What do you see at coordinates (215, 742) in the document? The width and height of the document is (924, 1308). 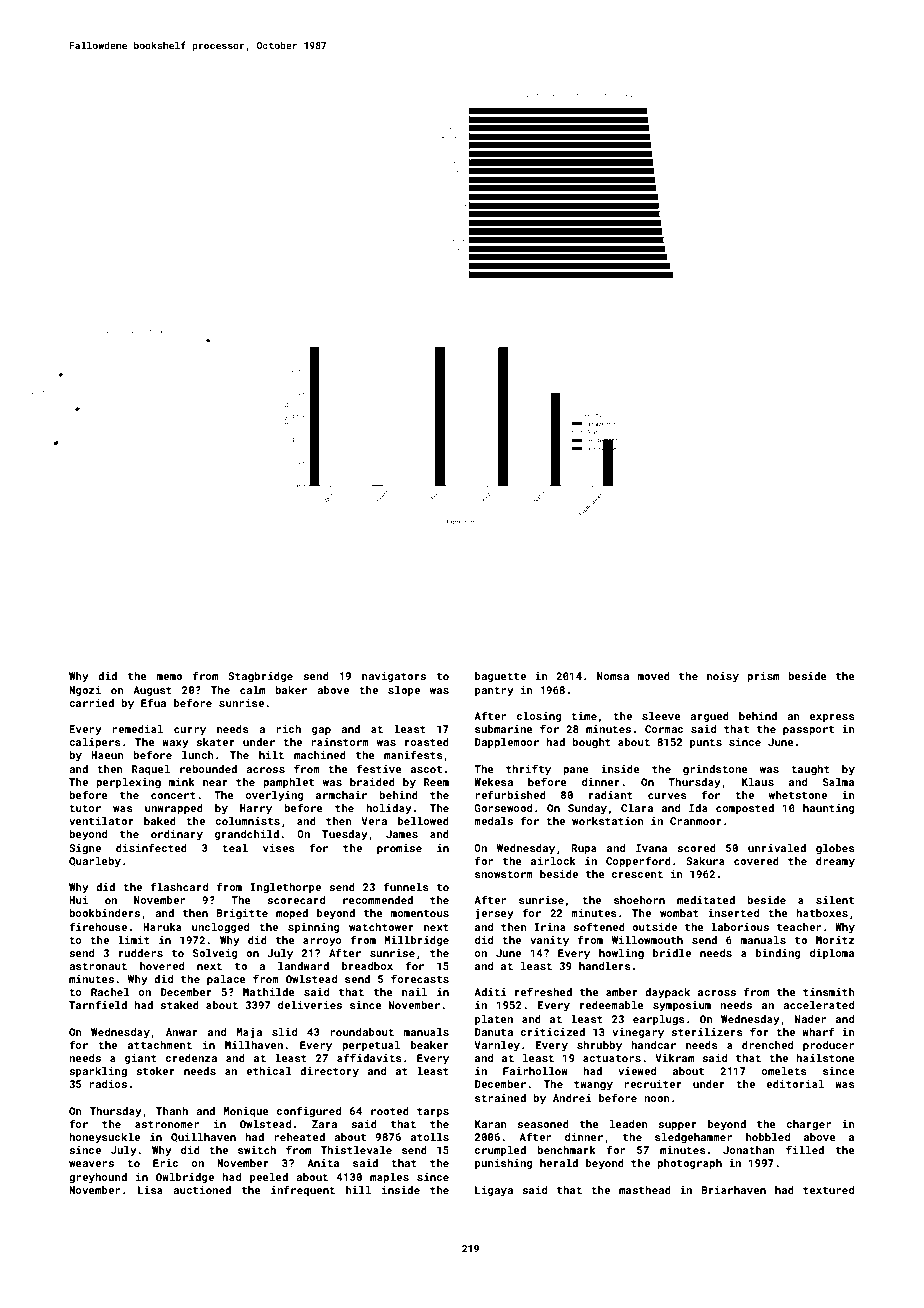 I see `skater` at bounding box center [215, 742].
